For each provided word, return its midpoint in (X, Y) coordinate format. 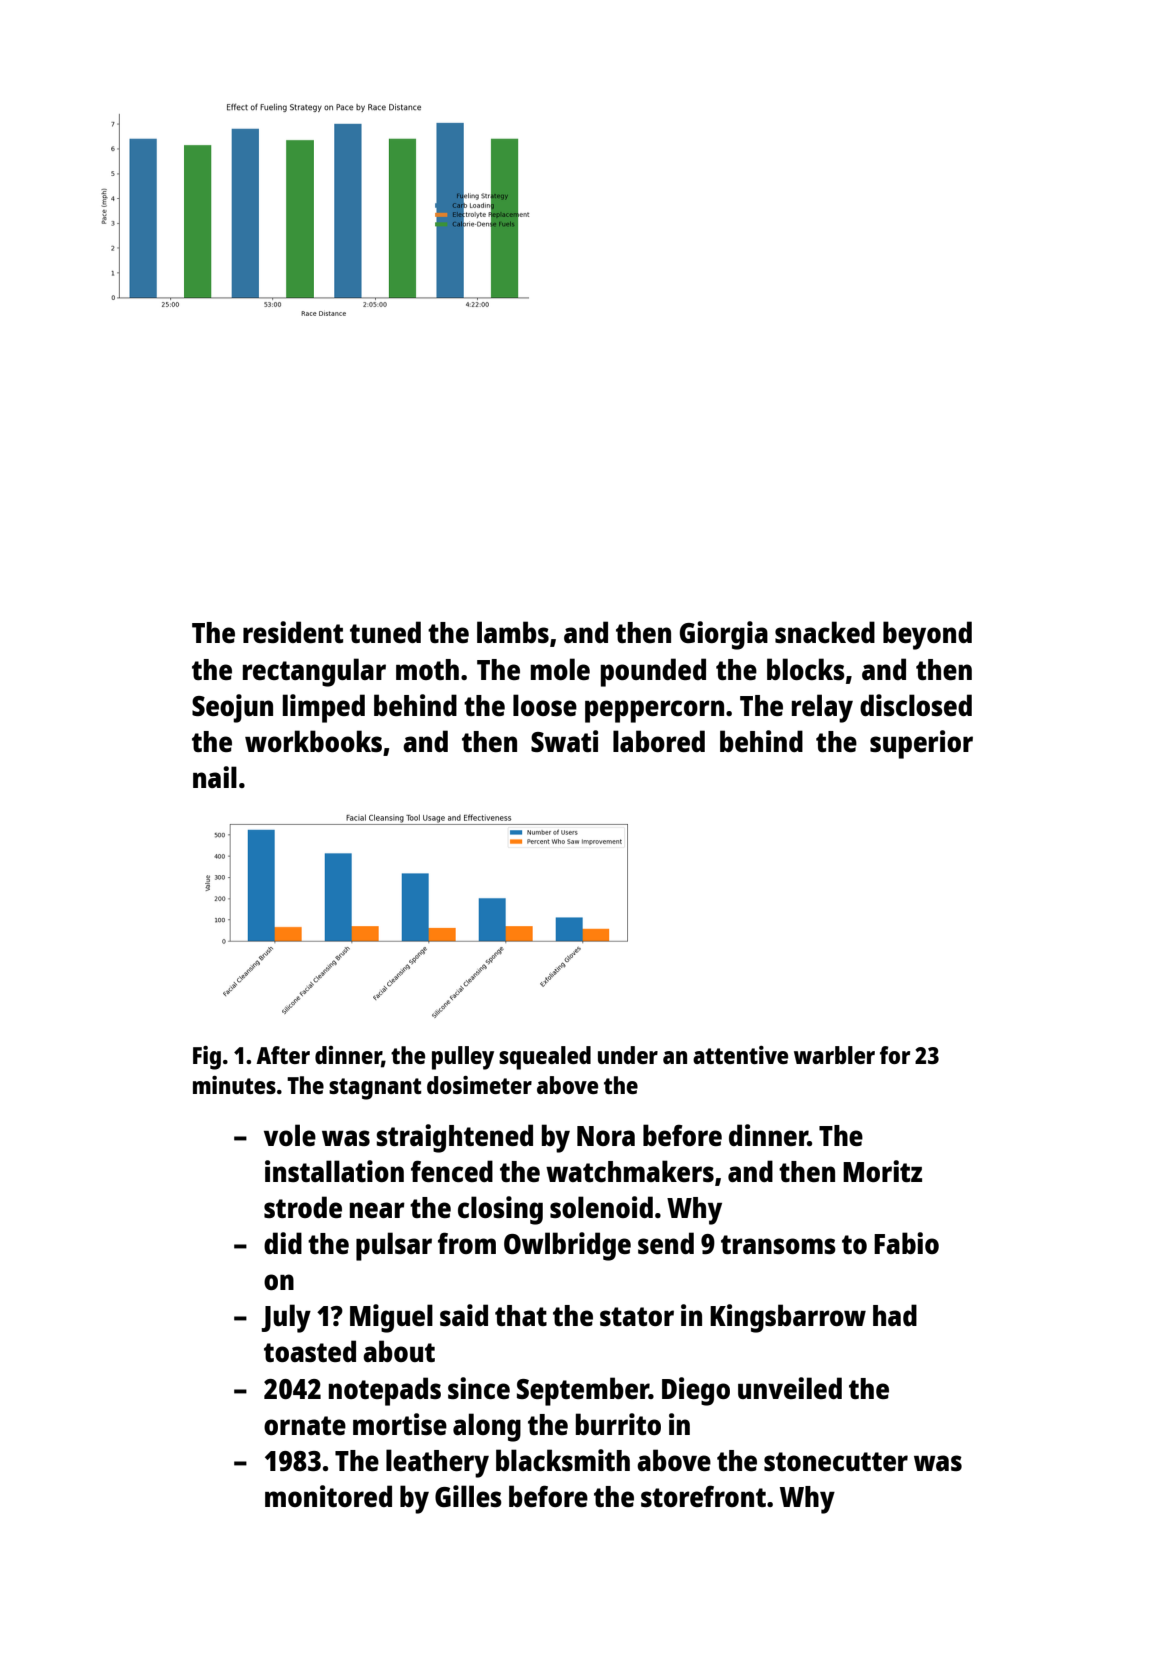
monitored (328, 1496)
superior (921, 744)
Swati (564, 741)
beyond (927, 635)
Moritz (882, 1171)
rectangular (314, 672)
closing (500, 1210)
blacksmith (563, 1460)
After (283, 1055)
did (283, 1243)
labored (659, 741)
